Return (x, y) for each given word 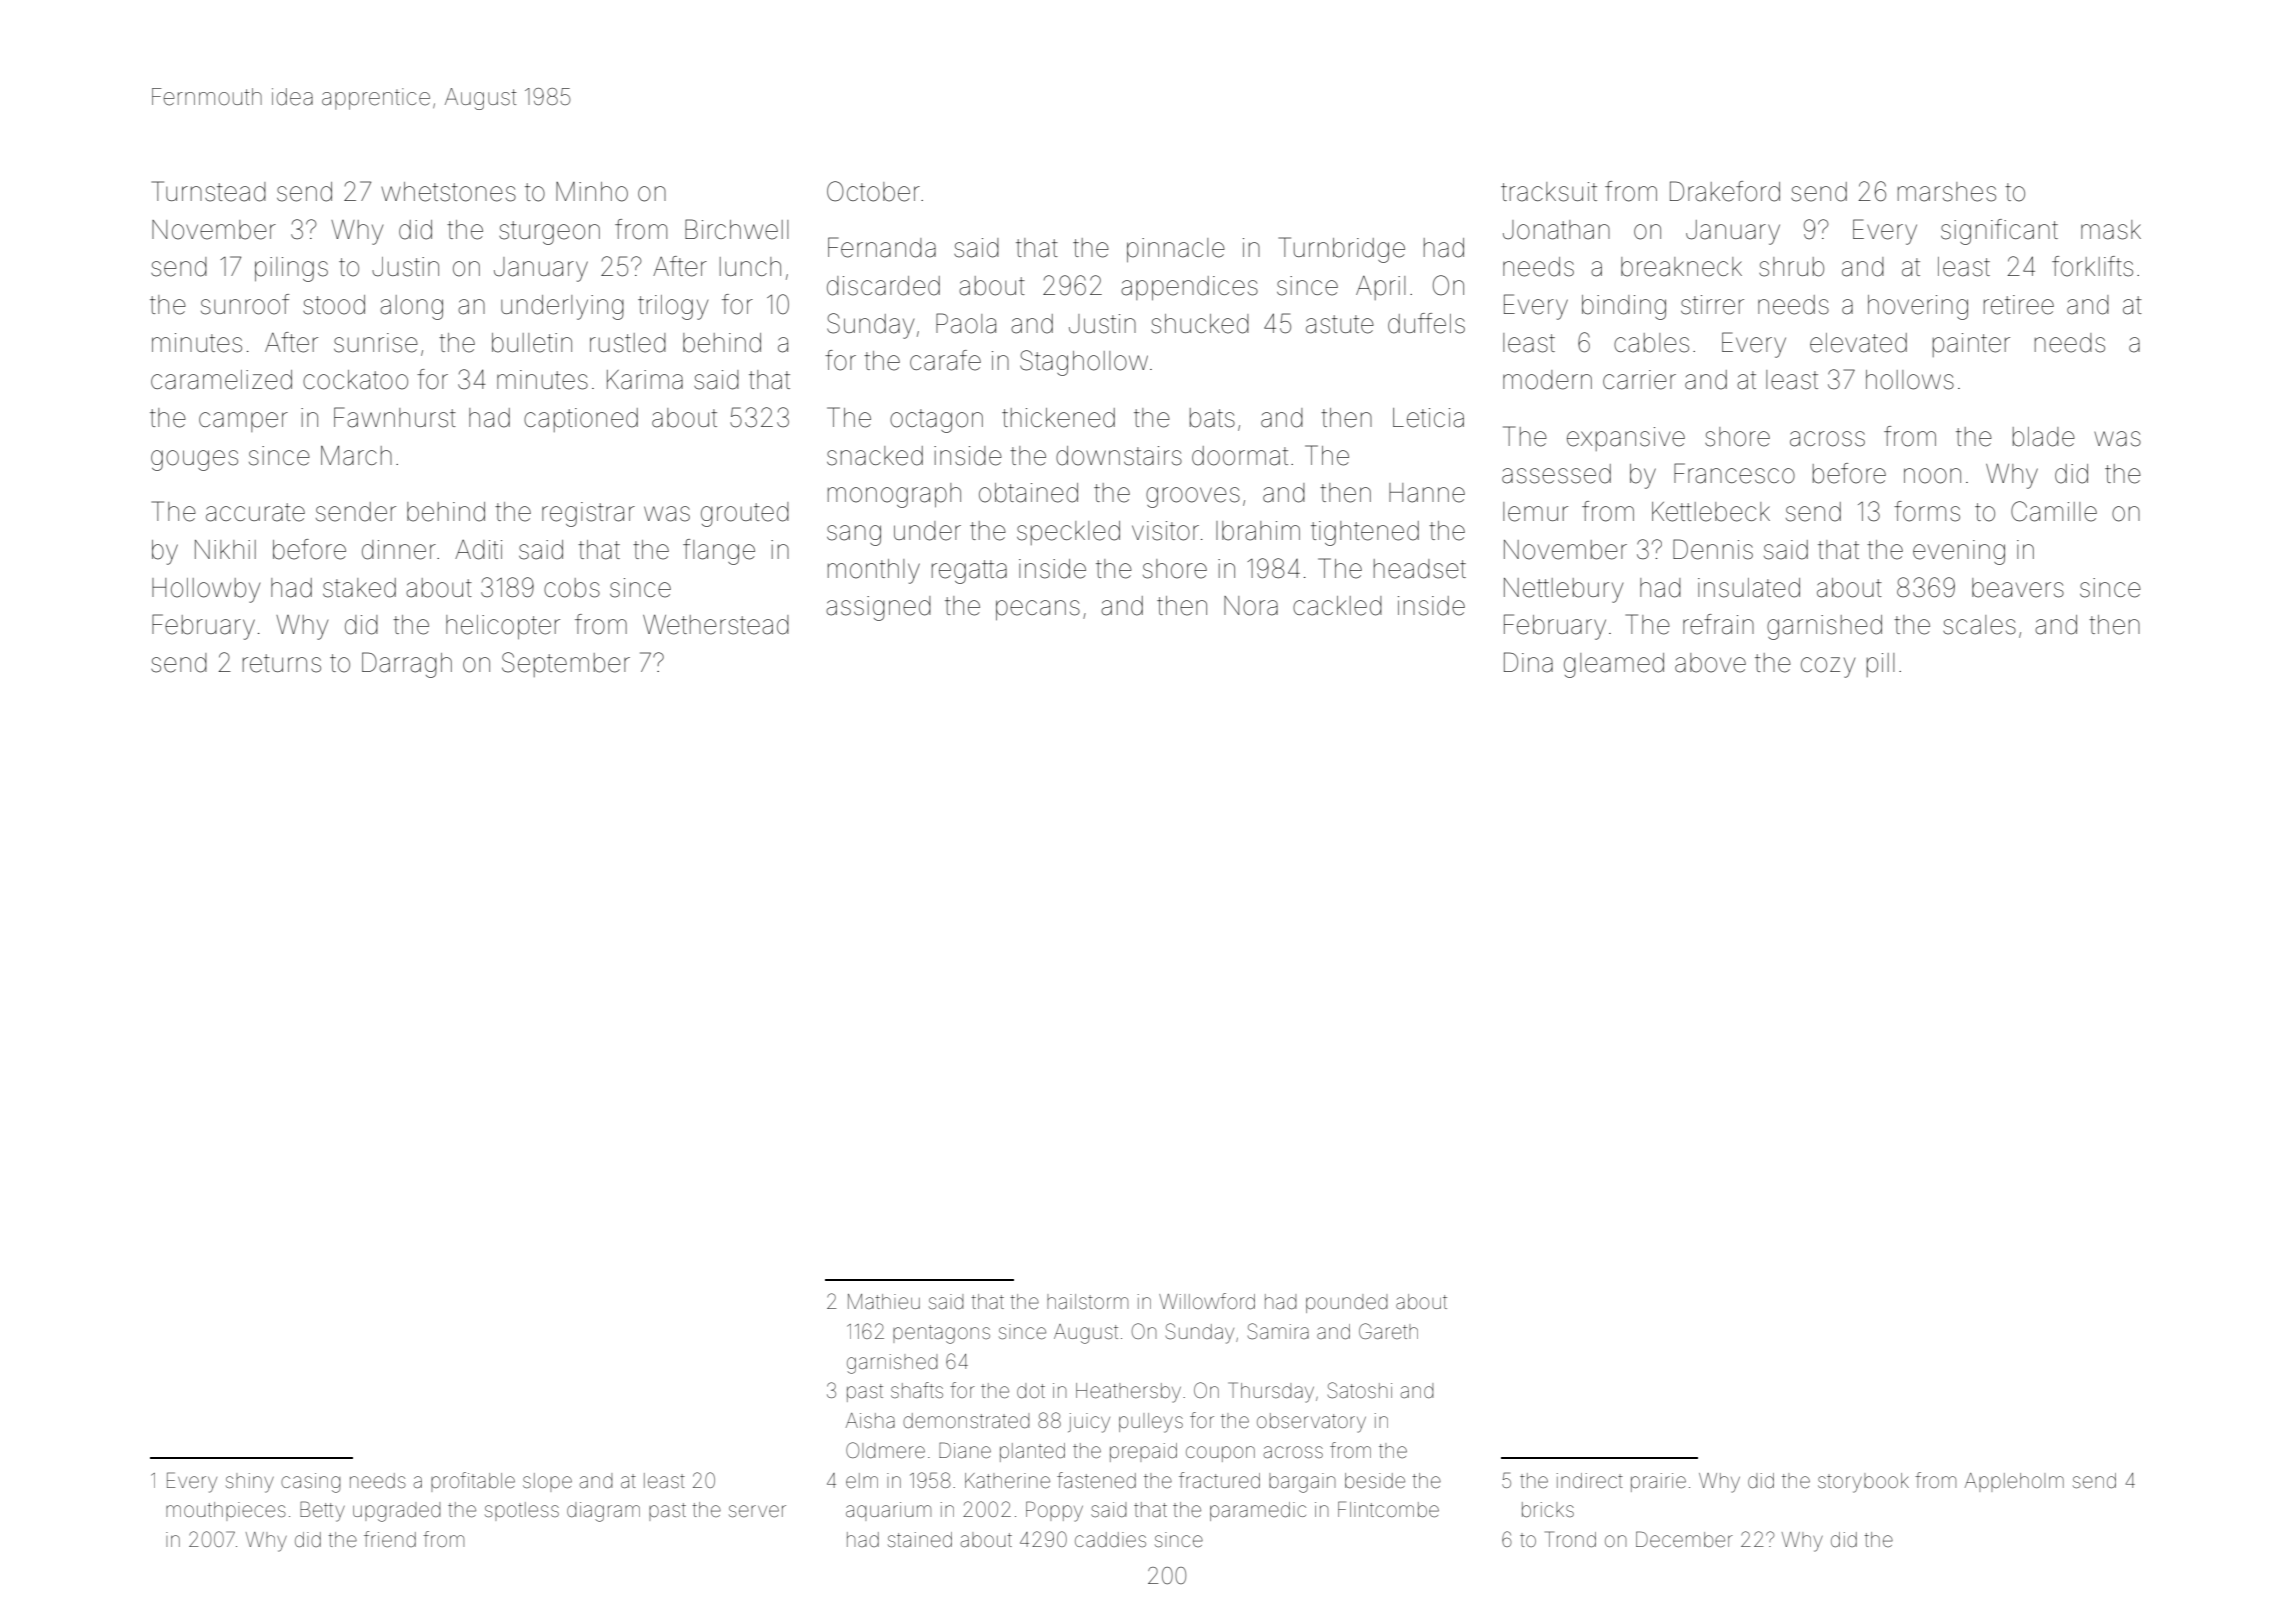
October (873, 191)
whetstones (448, 192)
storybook (1863, 1483)
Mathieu (884, 1302)
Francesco (1734, 473)
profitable (473, 1482)
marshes (1947, 192)
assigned (878, 608)
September (566, 664)
